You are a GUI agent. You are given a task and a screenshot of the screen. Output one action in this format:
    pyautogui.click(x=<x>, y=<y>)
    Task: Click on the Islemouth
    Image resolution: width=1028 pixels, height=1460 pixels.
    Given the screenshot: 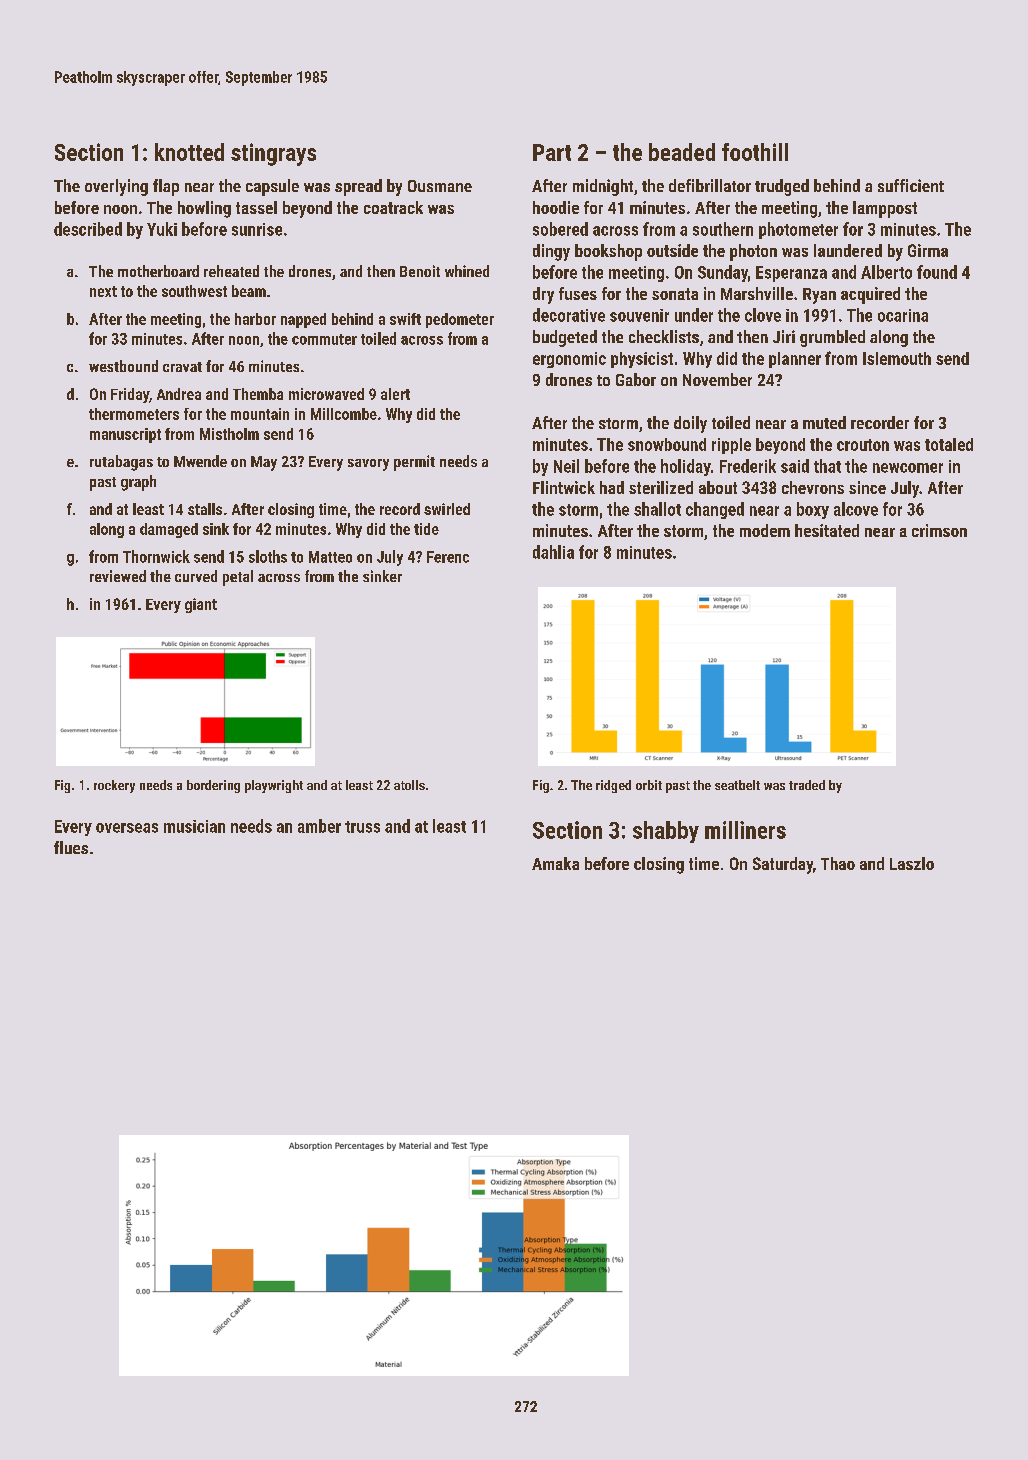 What is the action you would take?
    pyautogui.click(x=897, y=358)
